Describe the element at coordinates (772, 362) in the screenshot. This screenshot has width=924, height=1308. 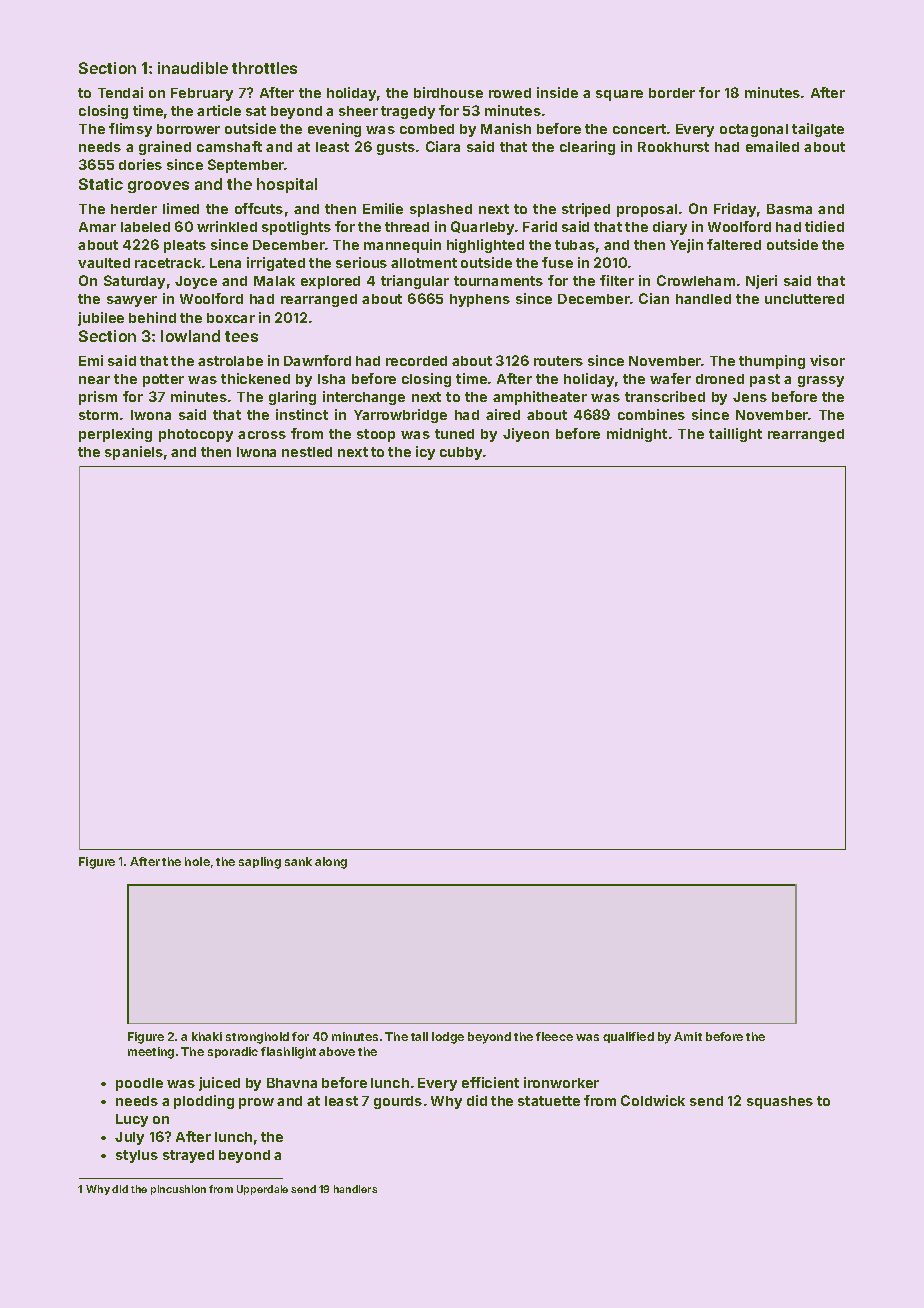
I see `thumping` at that location.
